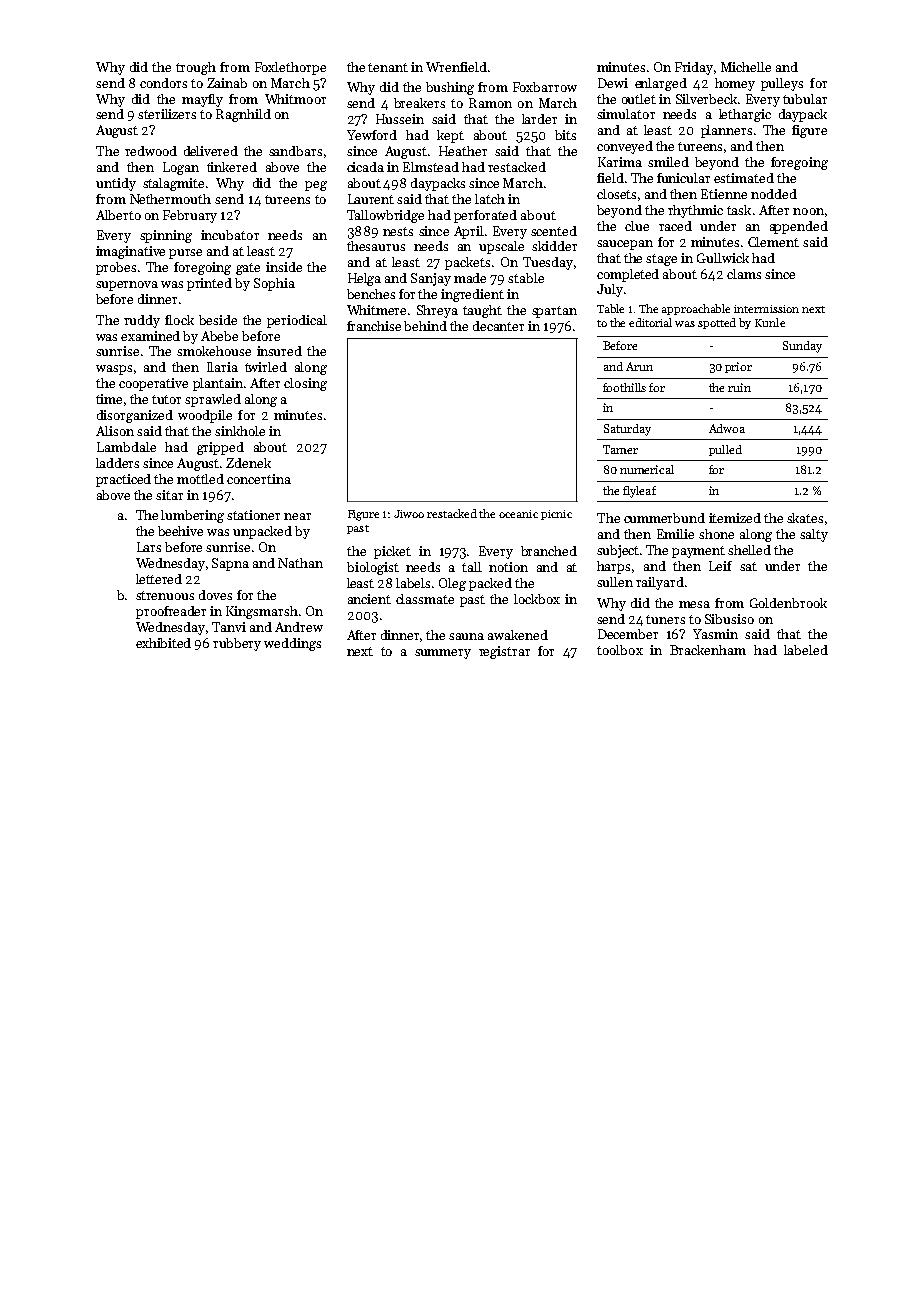  What do you see at coordinates (766, 309) in the page?
I see `intermission` at bounding box center [766, 309].
